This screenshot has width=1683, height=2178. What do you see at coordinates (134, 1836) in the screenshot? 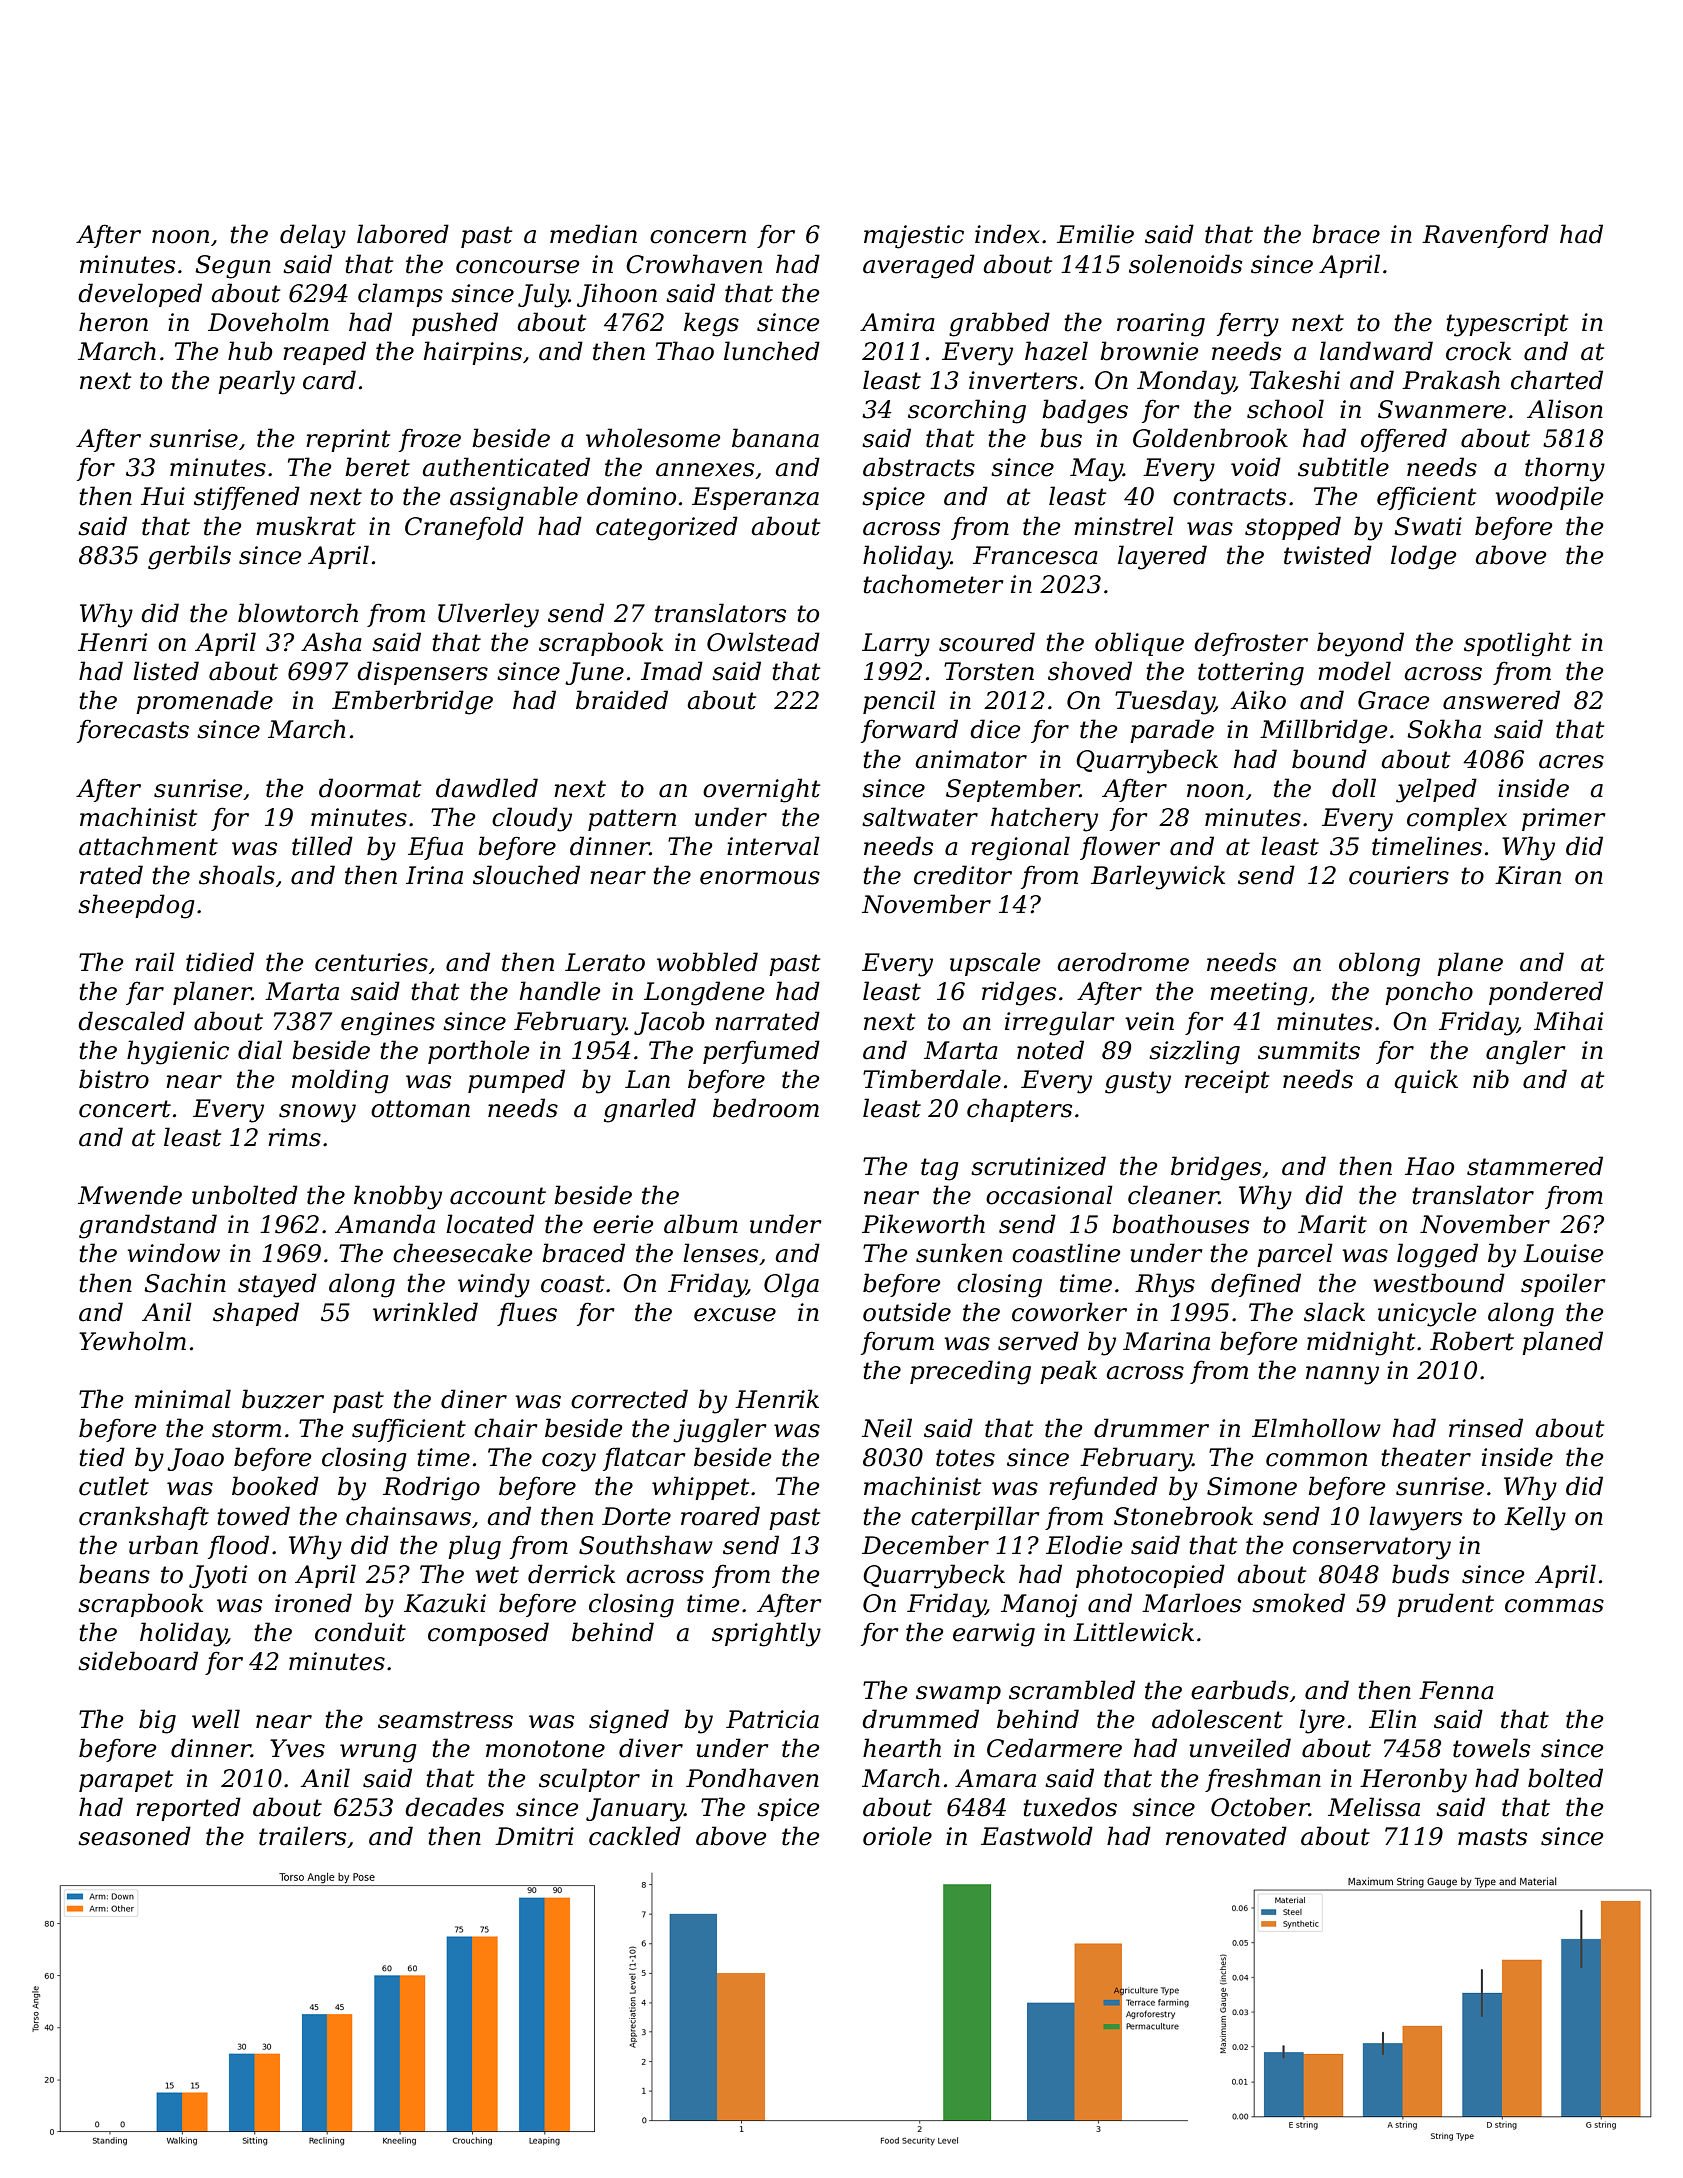
I see `seasoned` at bounding box center [134, 1836].
